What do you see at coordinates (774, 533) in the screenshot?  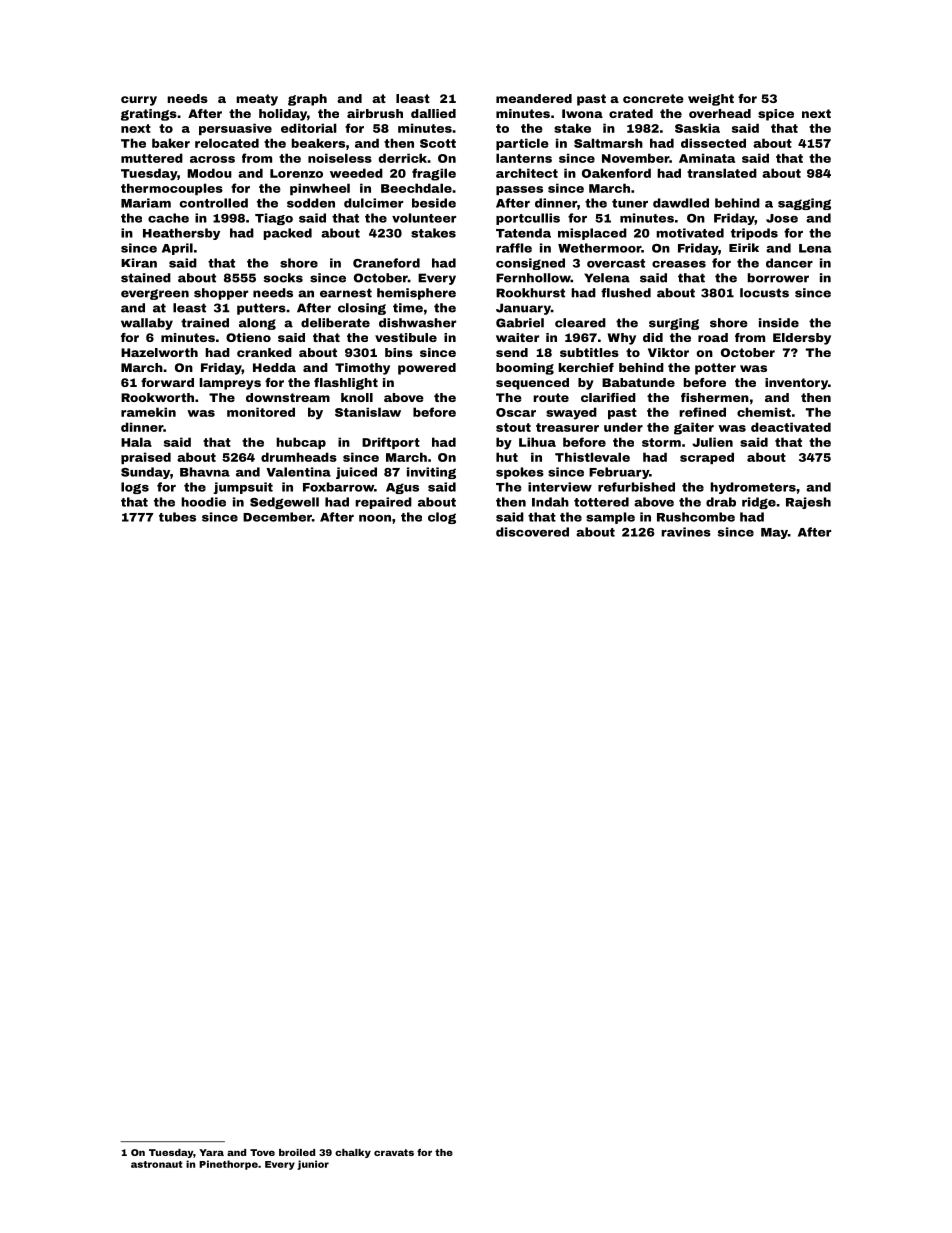 I see `May` at bounding box center [774, 533].
